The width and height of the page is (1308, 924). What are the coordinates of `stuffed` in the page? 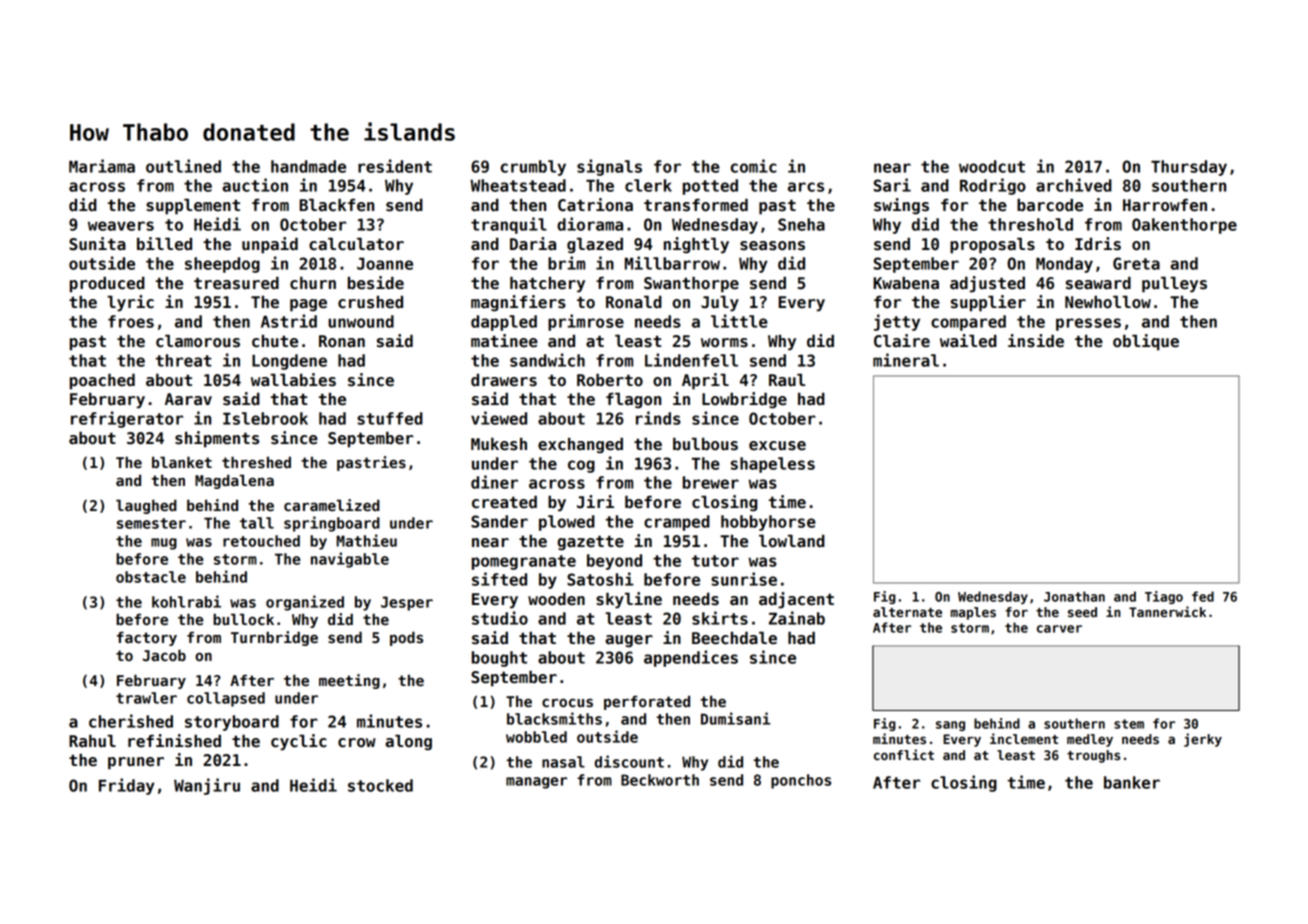 It's located at (390, 418).
